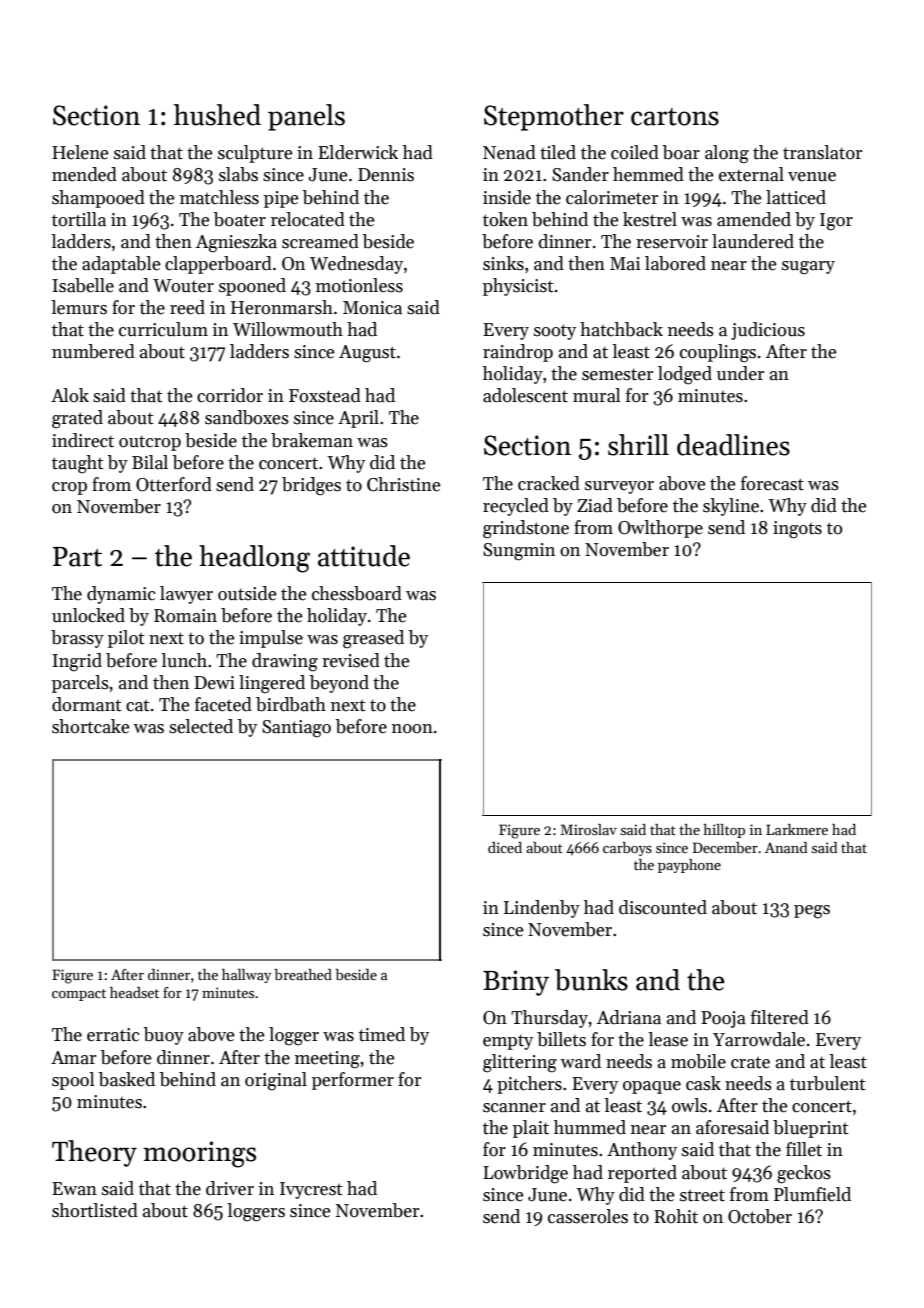  What do you see at coordinates (95, 1210) in the page?
I see `shortlisted` at bounding box center [95, 1210].
